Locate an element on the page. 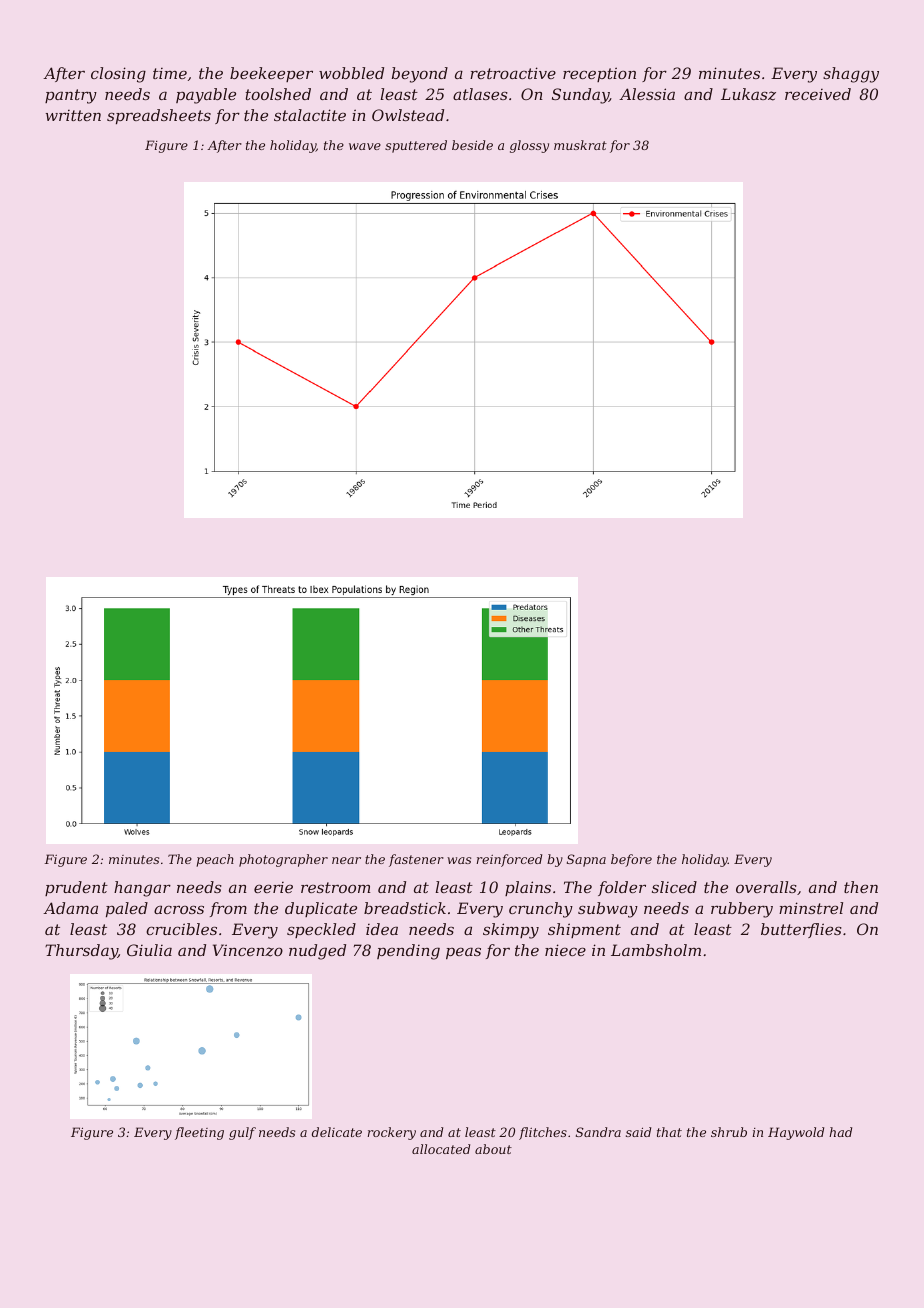 This image has height=1308, width=924. spreadsheets is located at coordinates (159, 116).
